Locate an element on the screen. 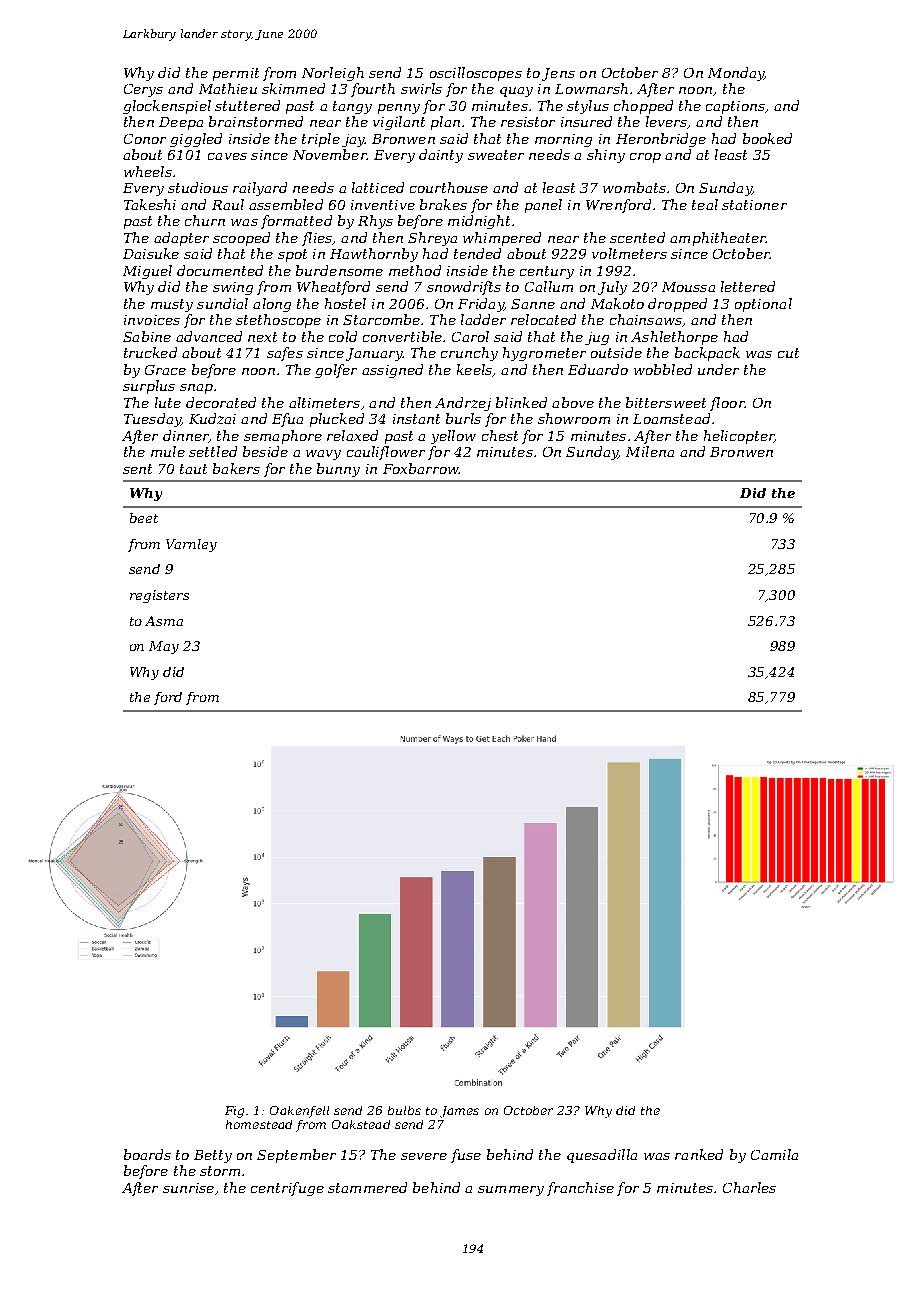 This screenshot has width=924, height=1308. Asma is located at coordinates (164, 621).
